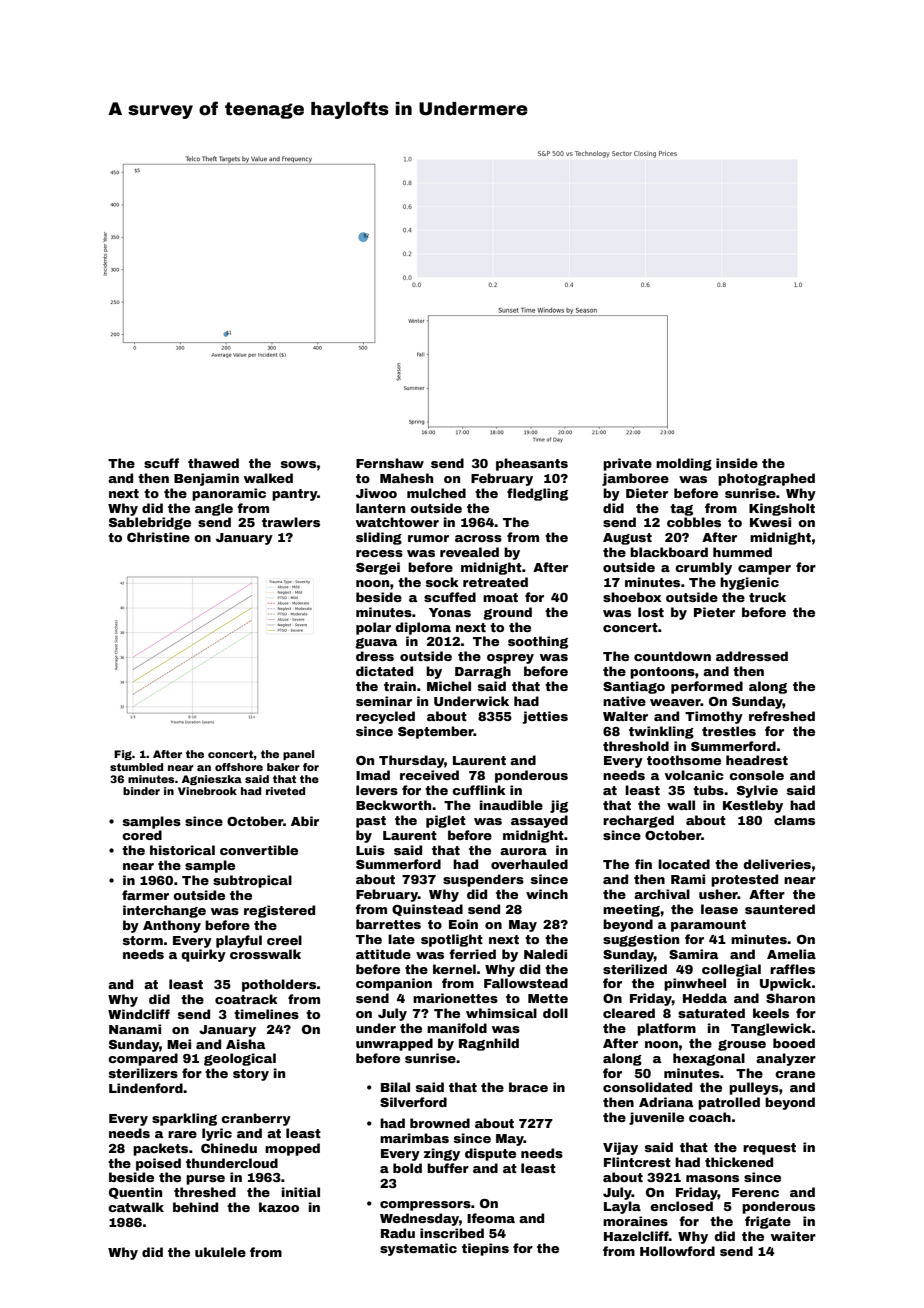  I want to click on Pieter, so click(714, 612).
